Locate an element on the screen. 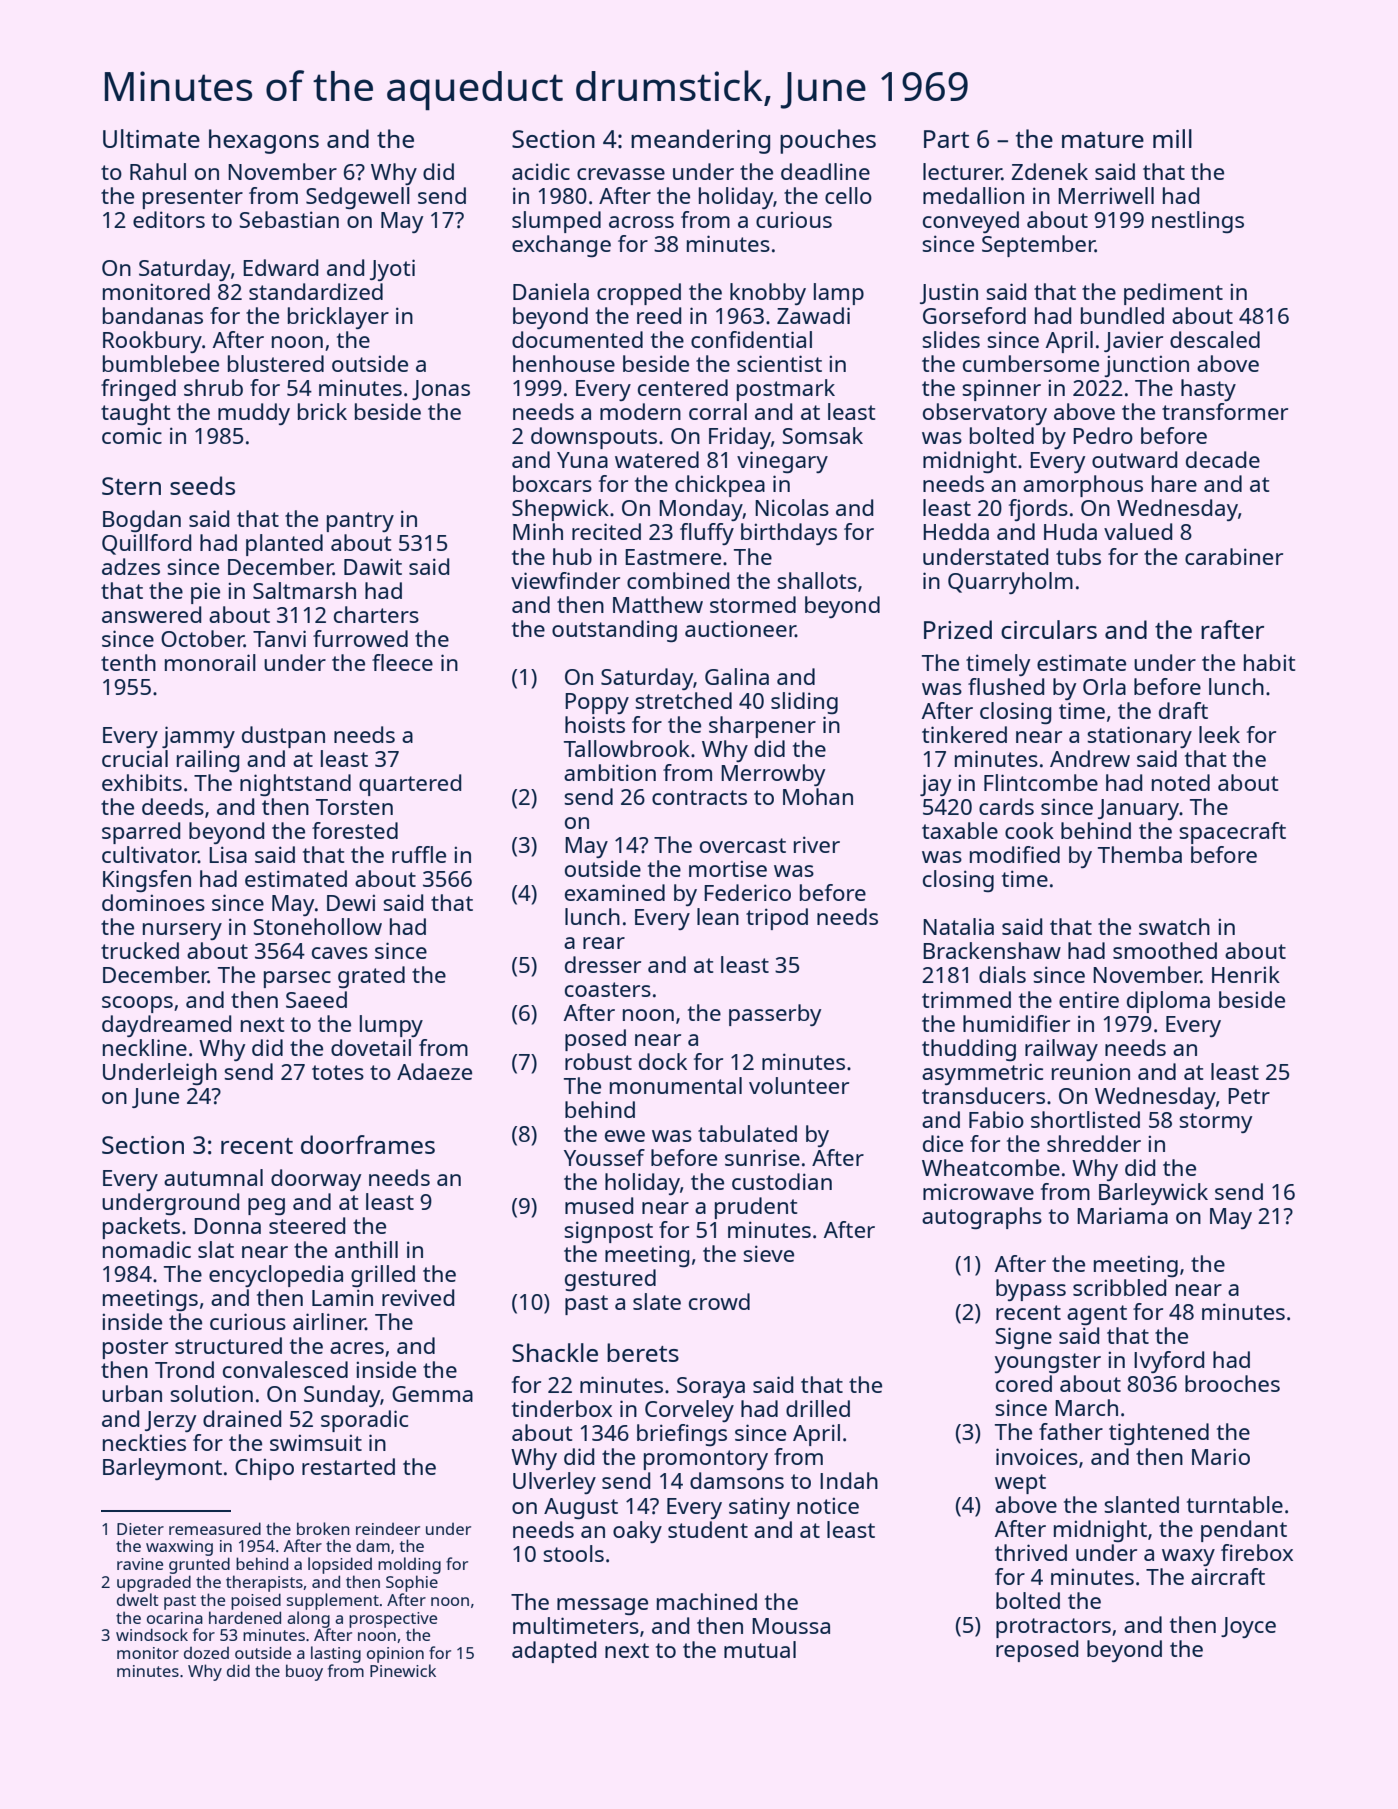 This screenshot has height=1809, width=1398. Themba is located at coordinates (1140, 854).
